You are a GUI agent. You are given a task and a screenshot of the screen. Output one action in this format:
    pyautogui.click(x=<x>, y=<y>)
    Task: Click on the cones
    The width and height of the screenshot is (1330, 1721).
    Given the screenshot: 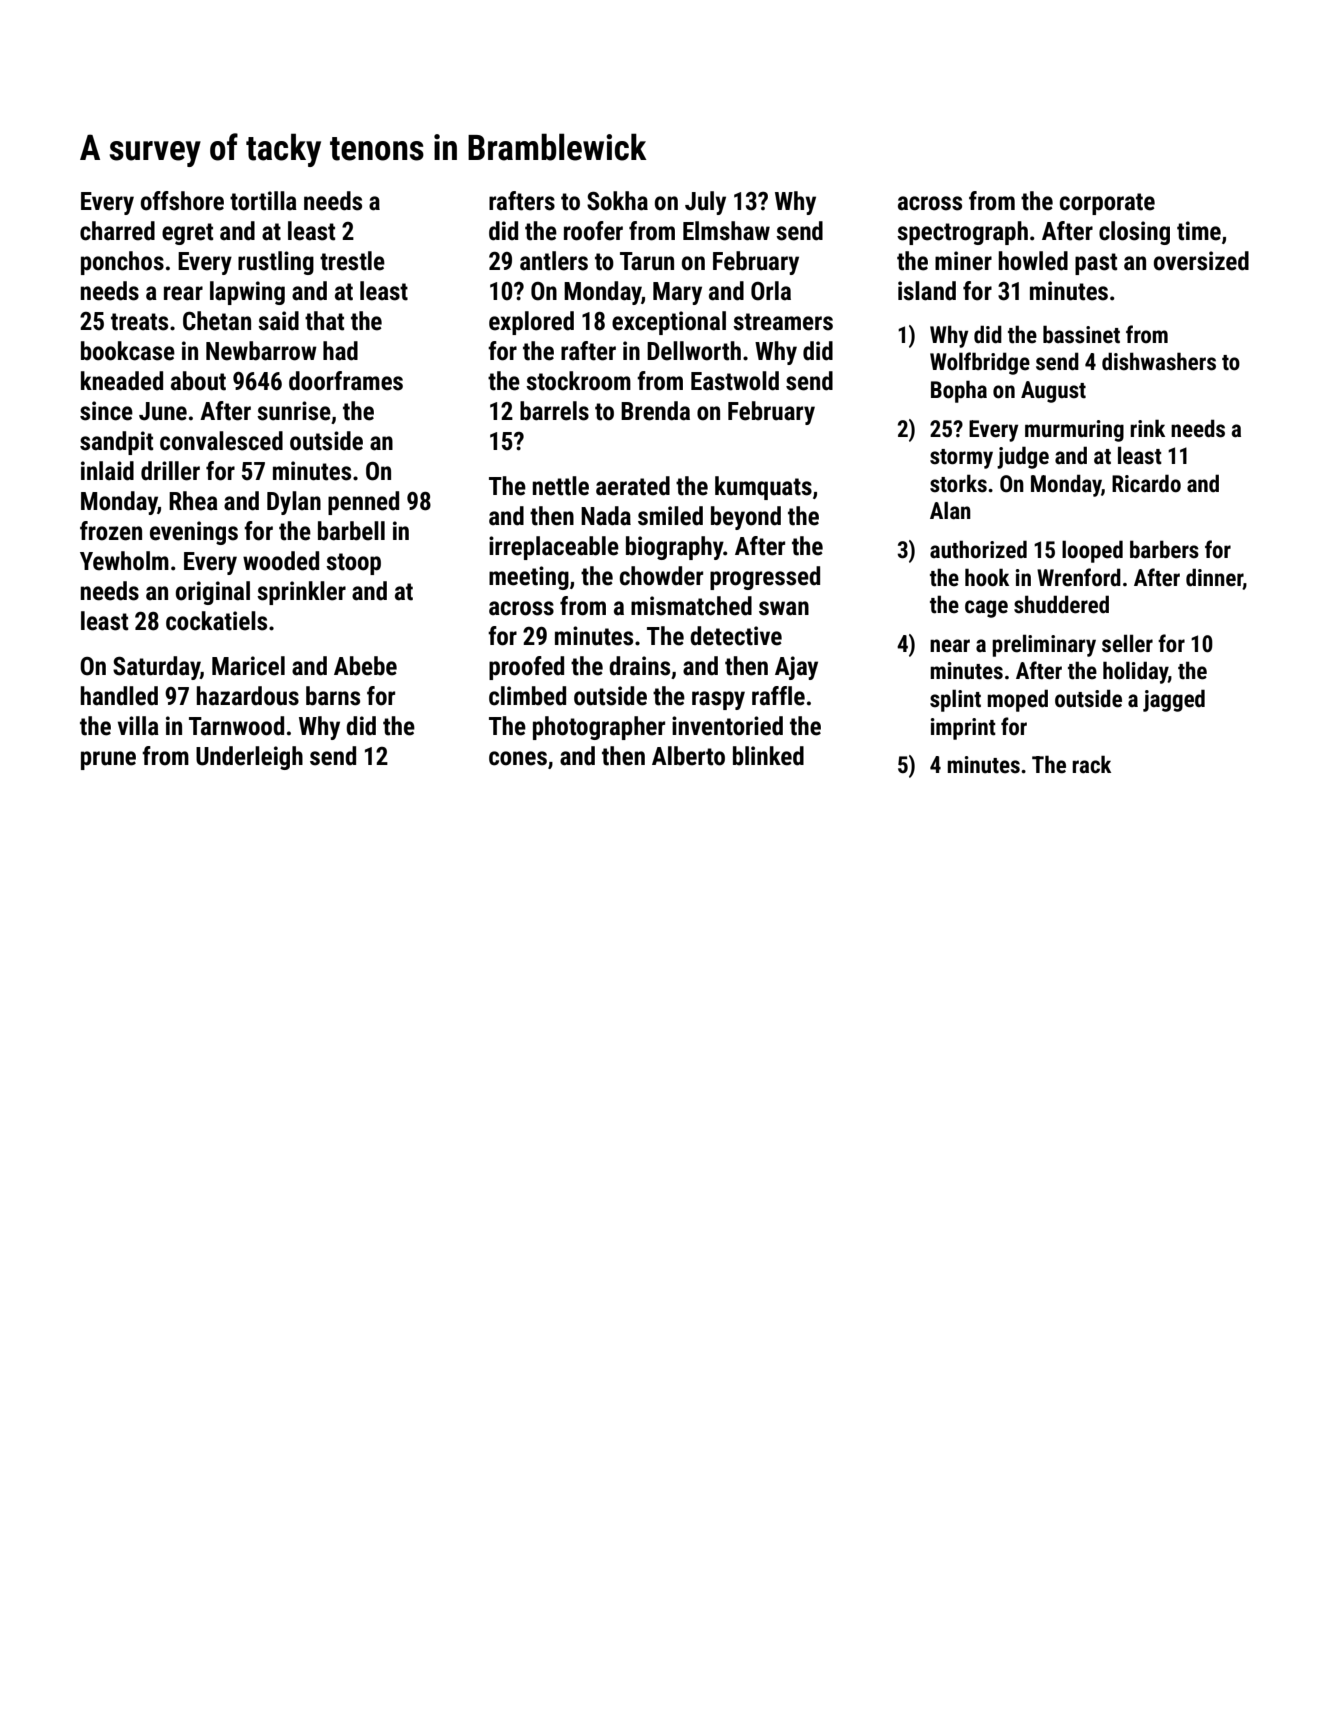 What is the action you would take?
    pyautogui.click(x=518, y=758)
